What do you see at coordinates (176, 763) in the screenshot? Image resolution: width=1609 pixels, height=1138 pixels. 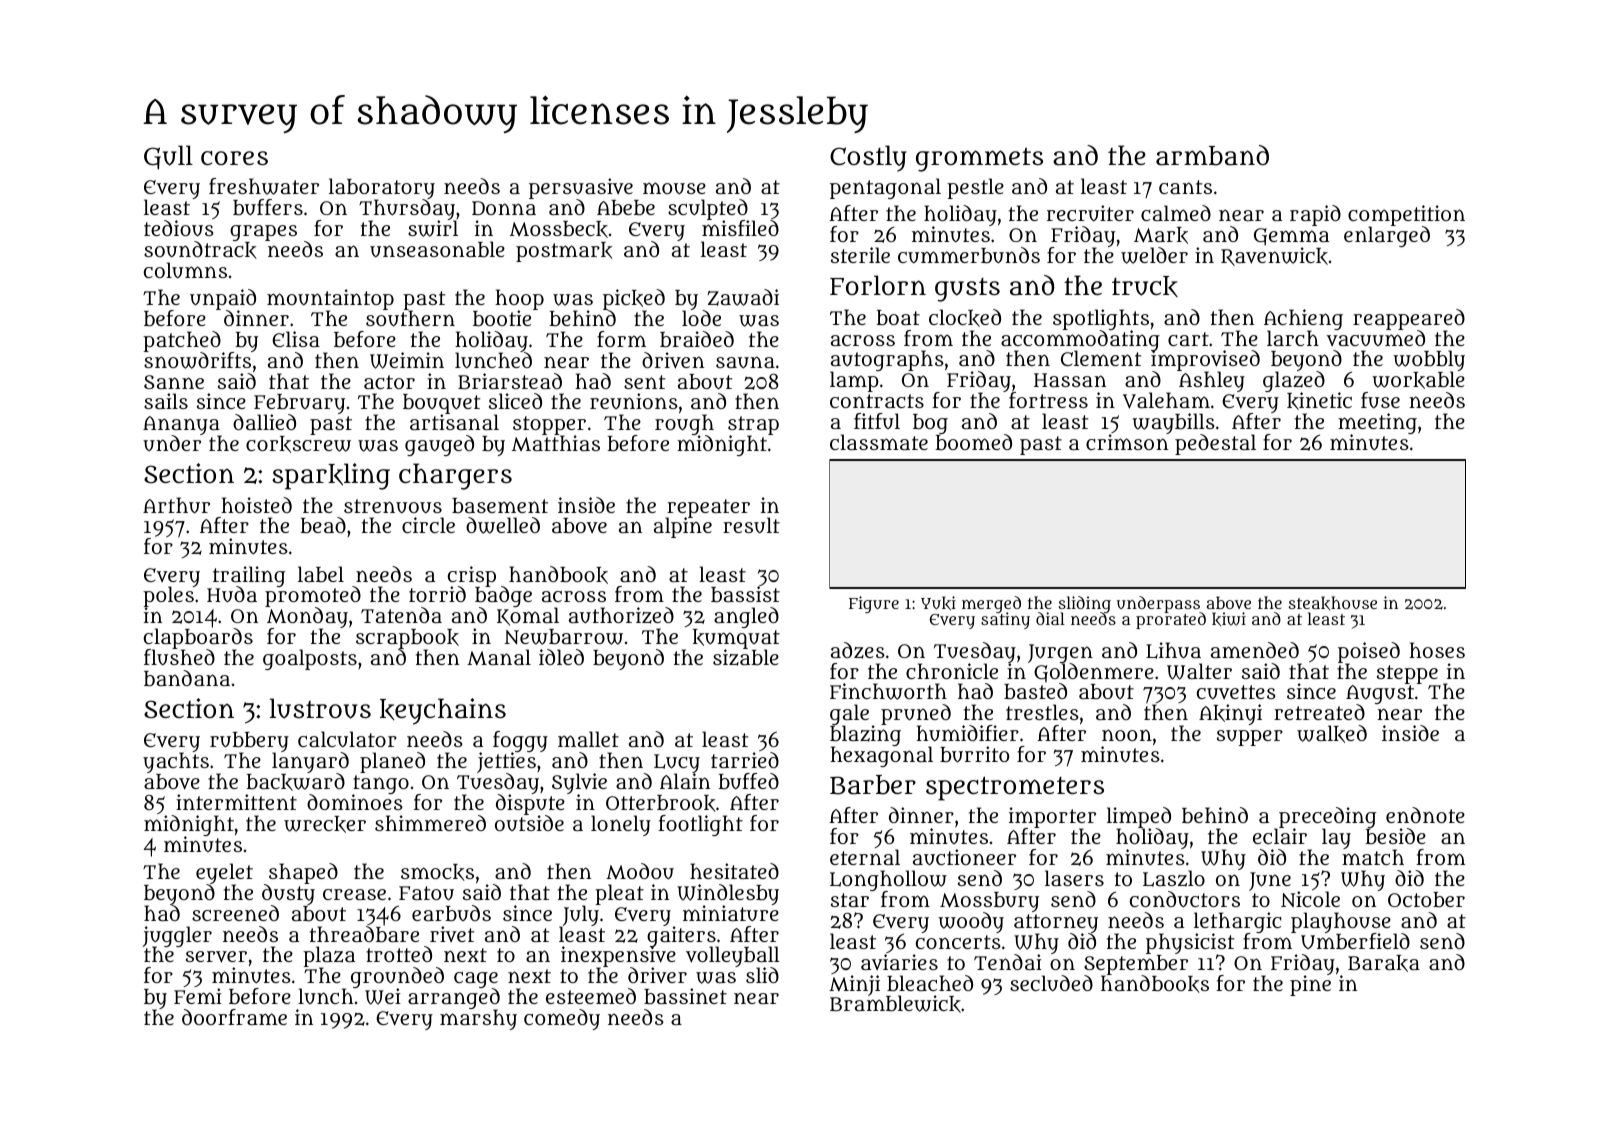 I see `yachts` at bounding box center [176, 763].
